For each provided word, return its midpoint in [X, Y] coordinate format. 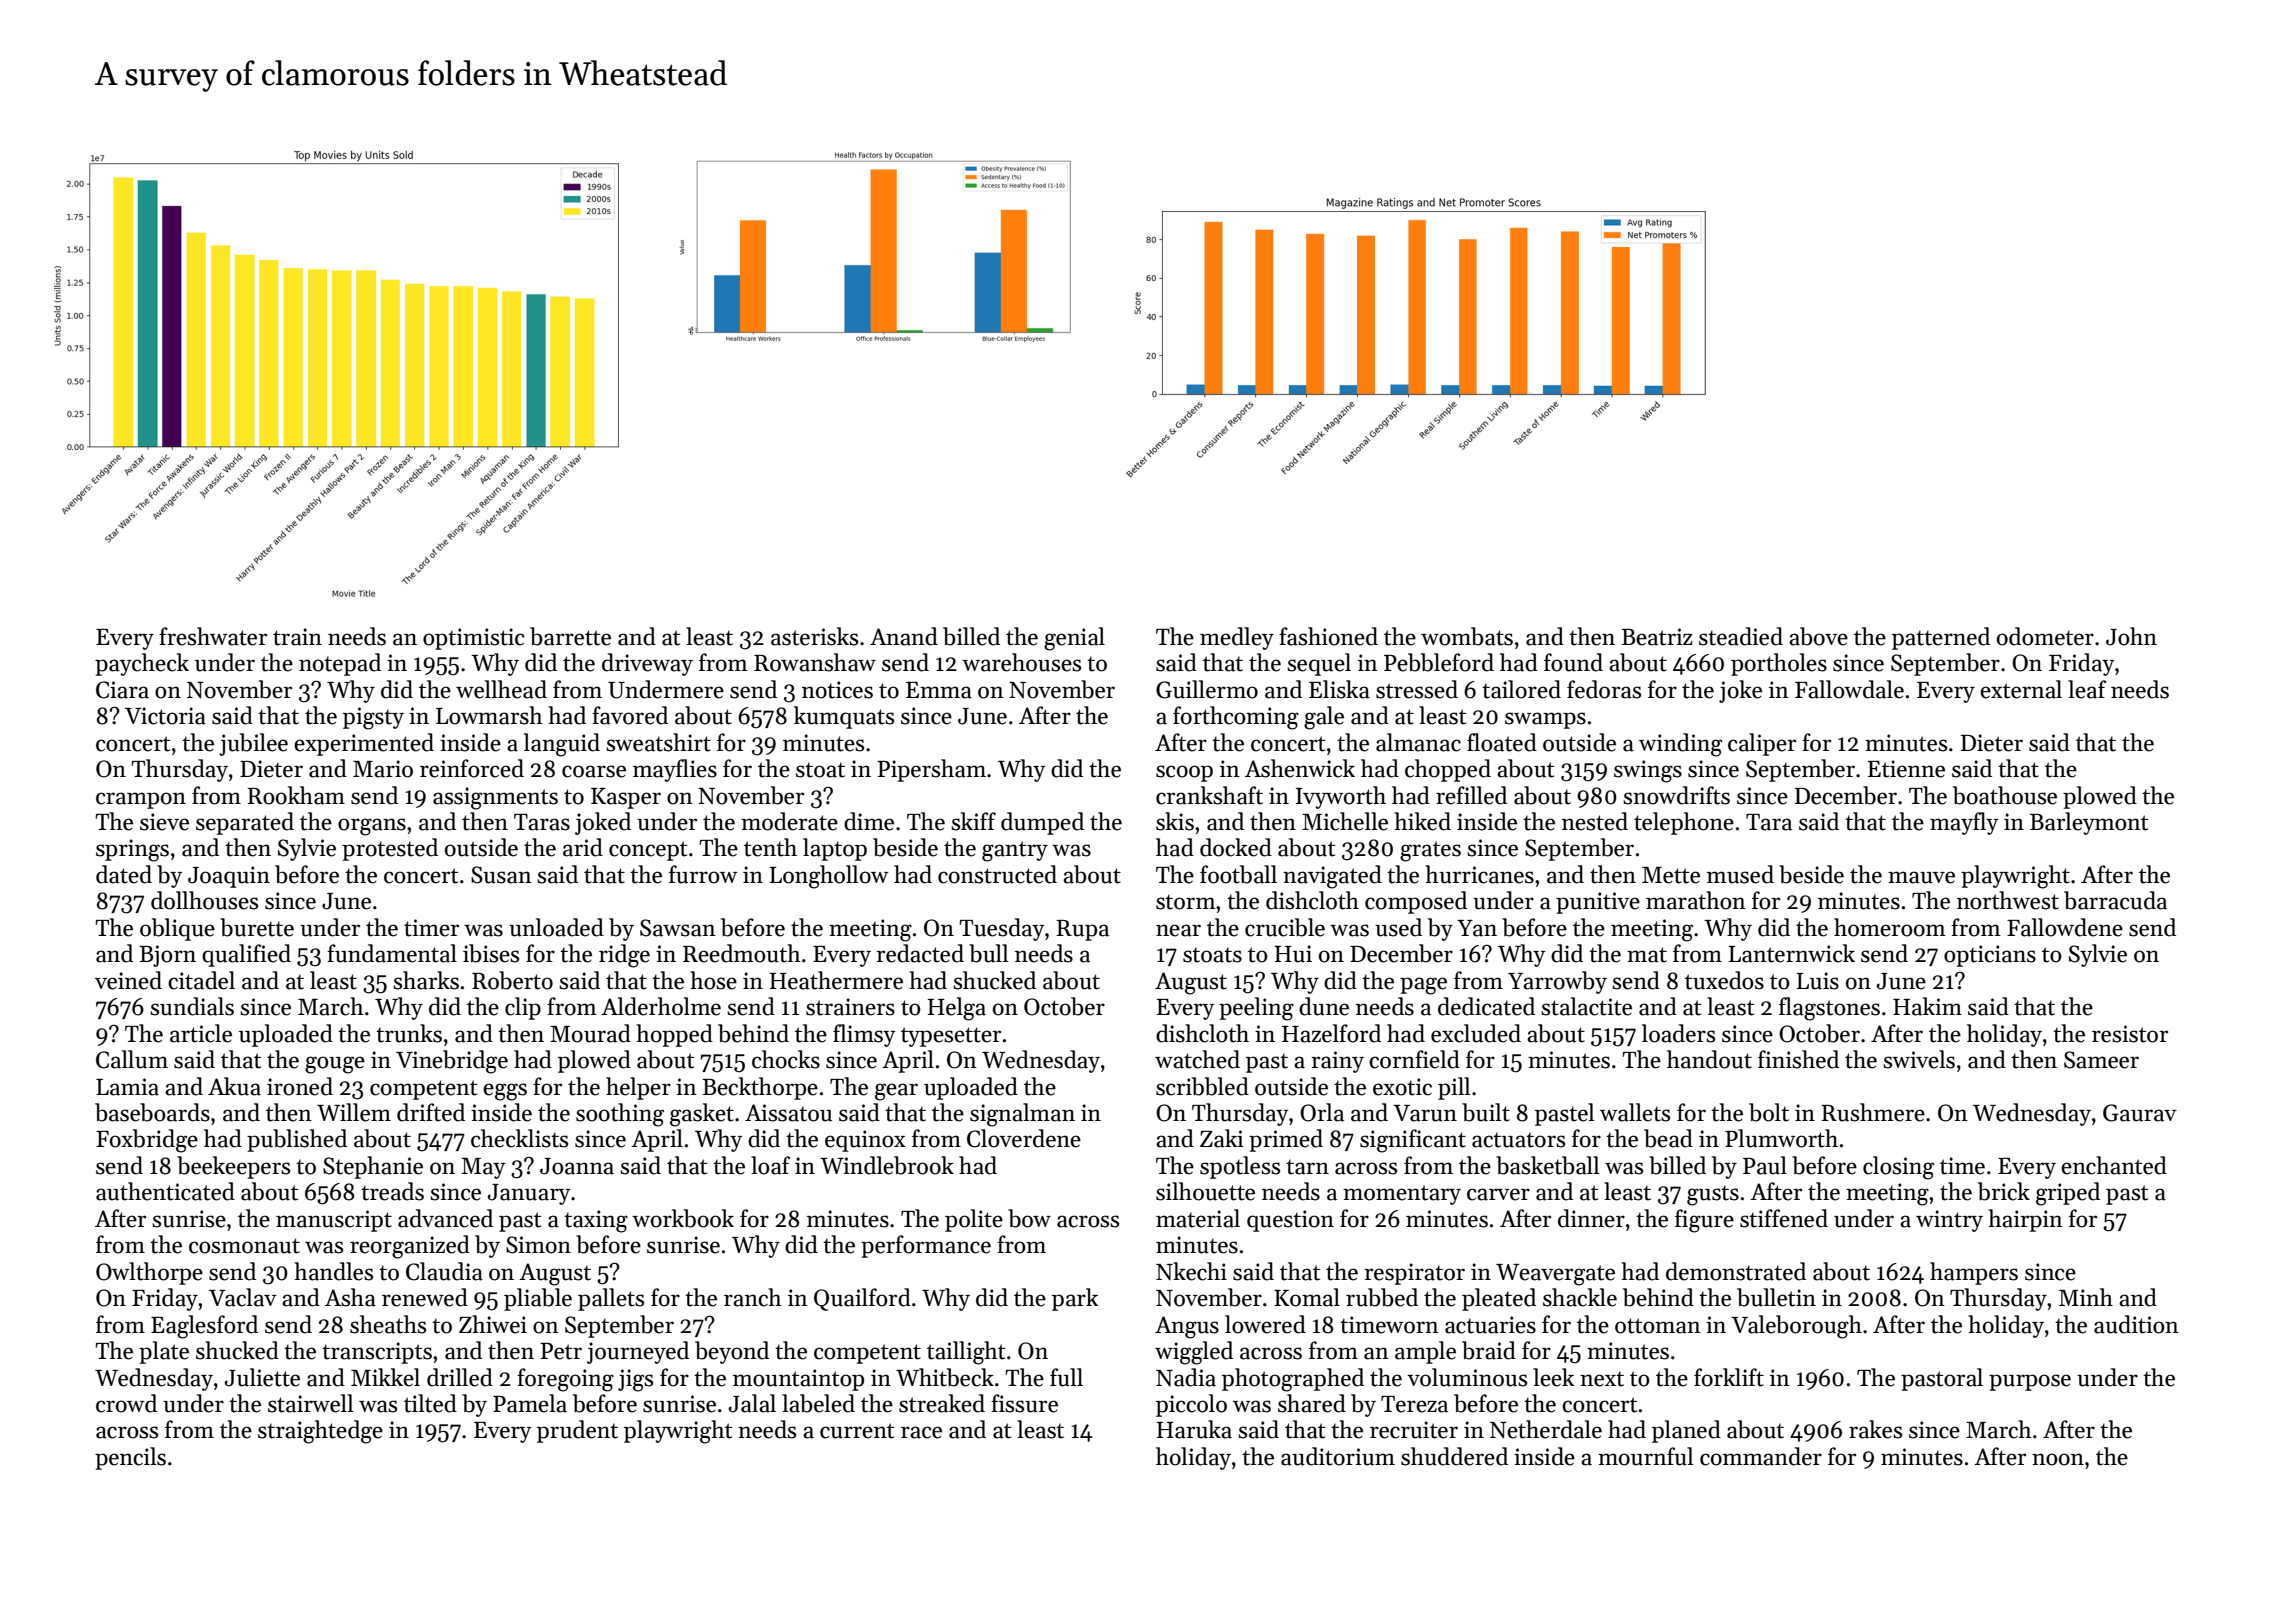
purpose [2030, 1382]
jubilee [253, 744]
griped [2068, 1194]
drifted [431, 1112]
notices [837, 690]
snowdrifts [1676, 795]
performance [926, 1246]
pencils [130, 1458]
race [921, 1432]
